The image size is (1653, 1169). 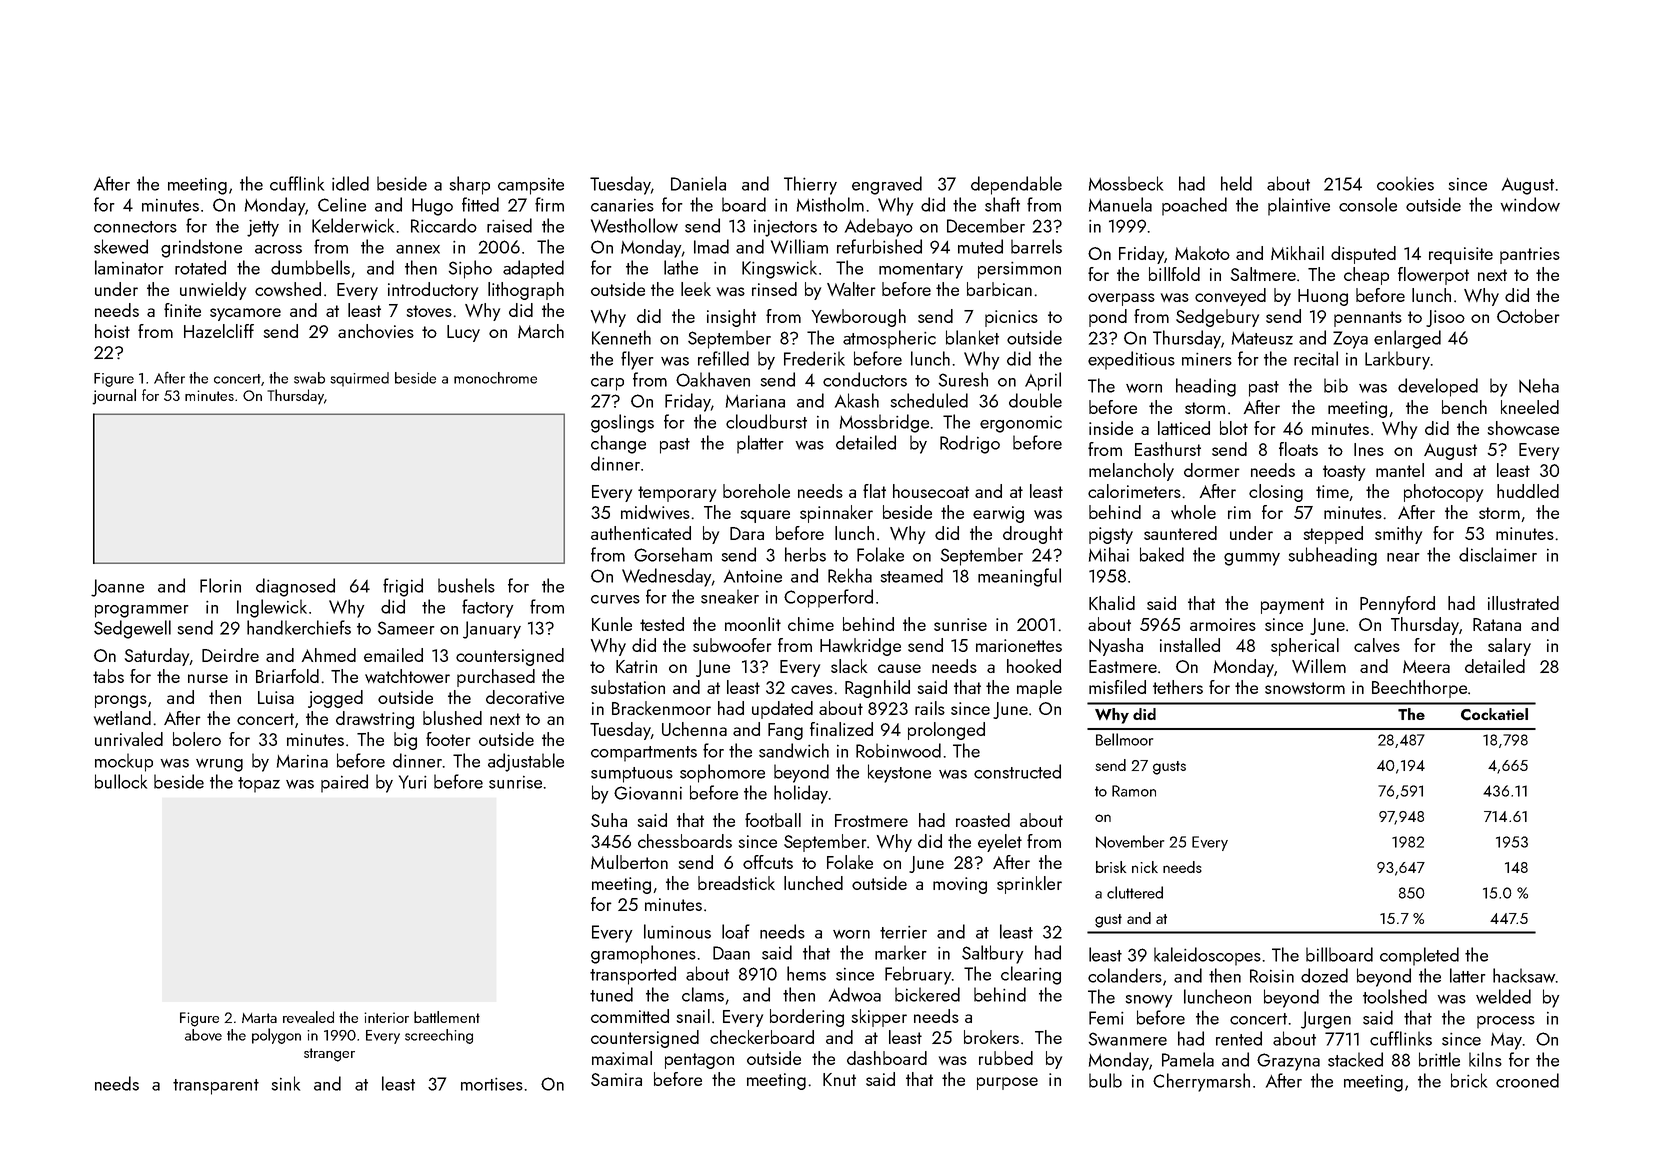 What do you see at coordinates (350, 183) in the screenshot?
I see `idled` at bounding box center [350, 183].
